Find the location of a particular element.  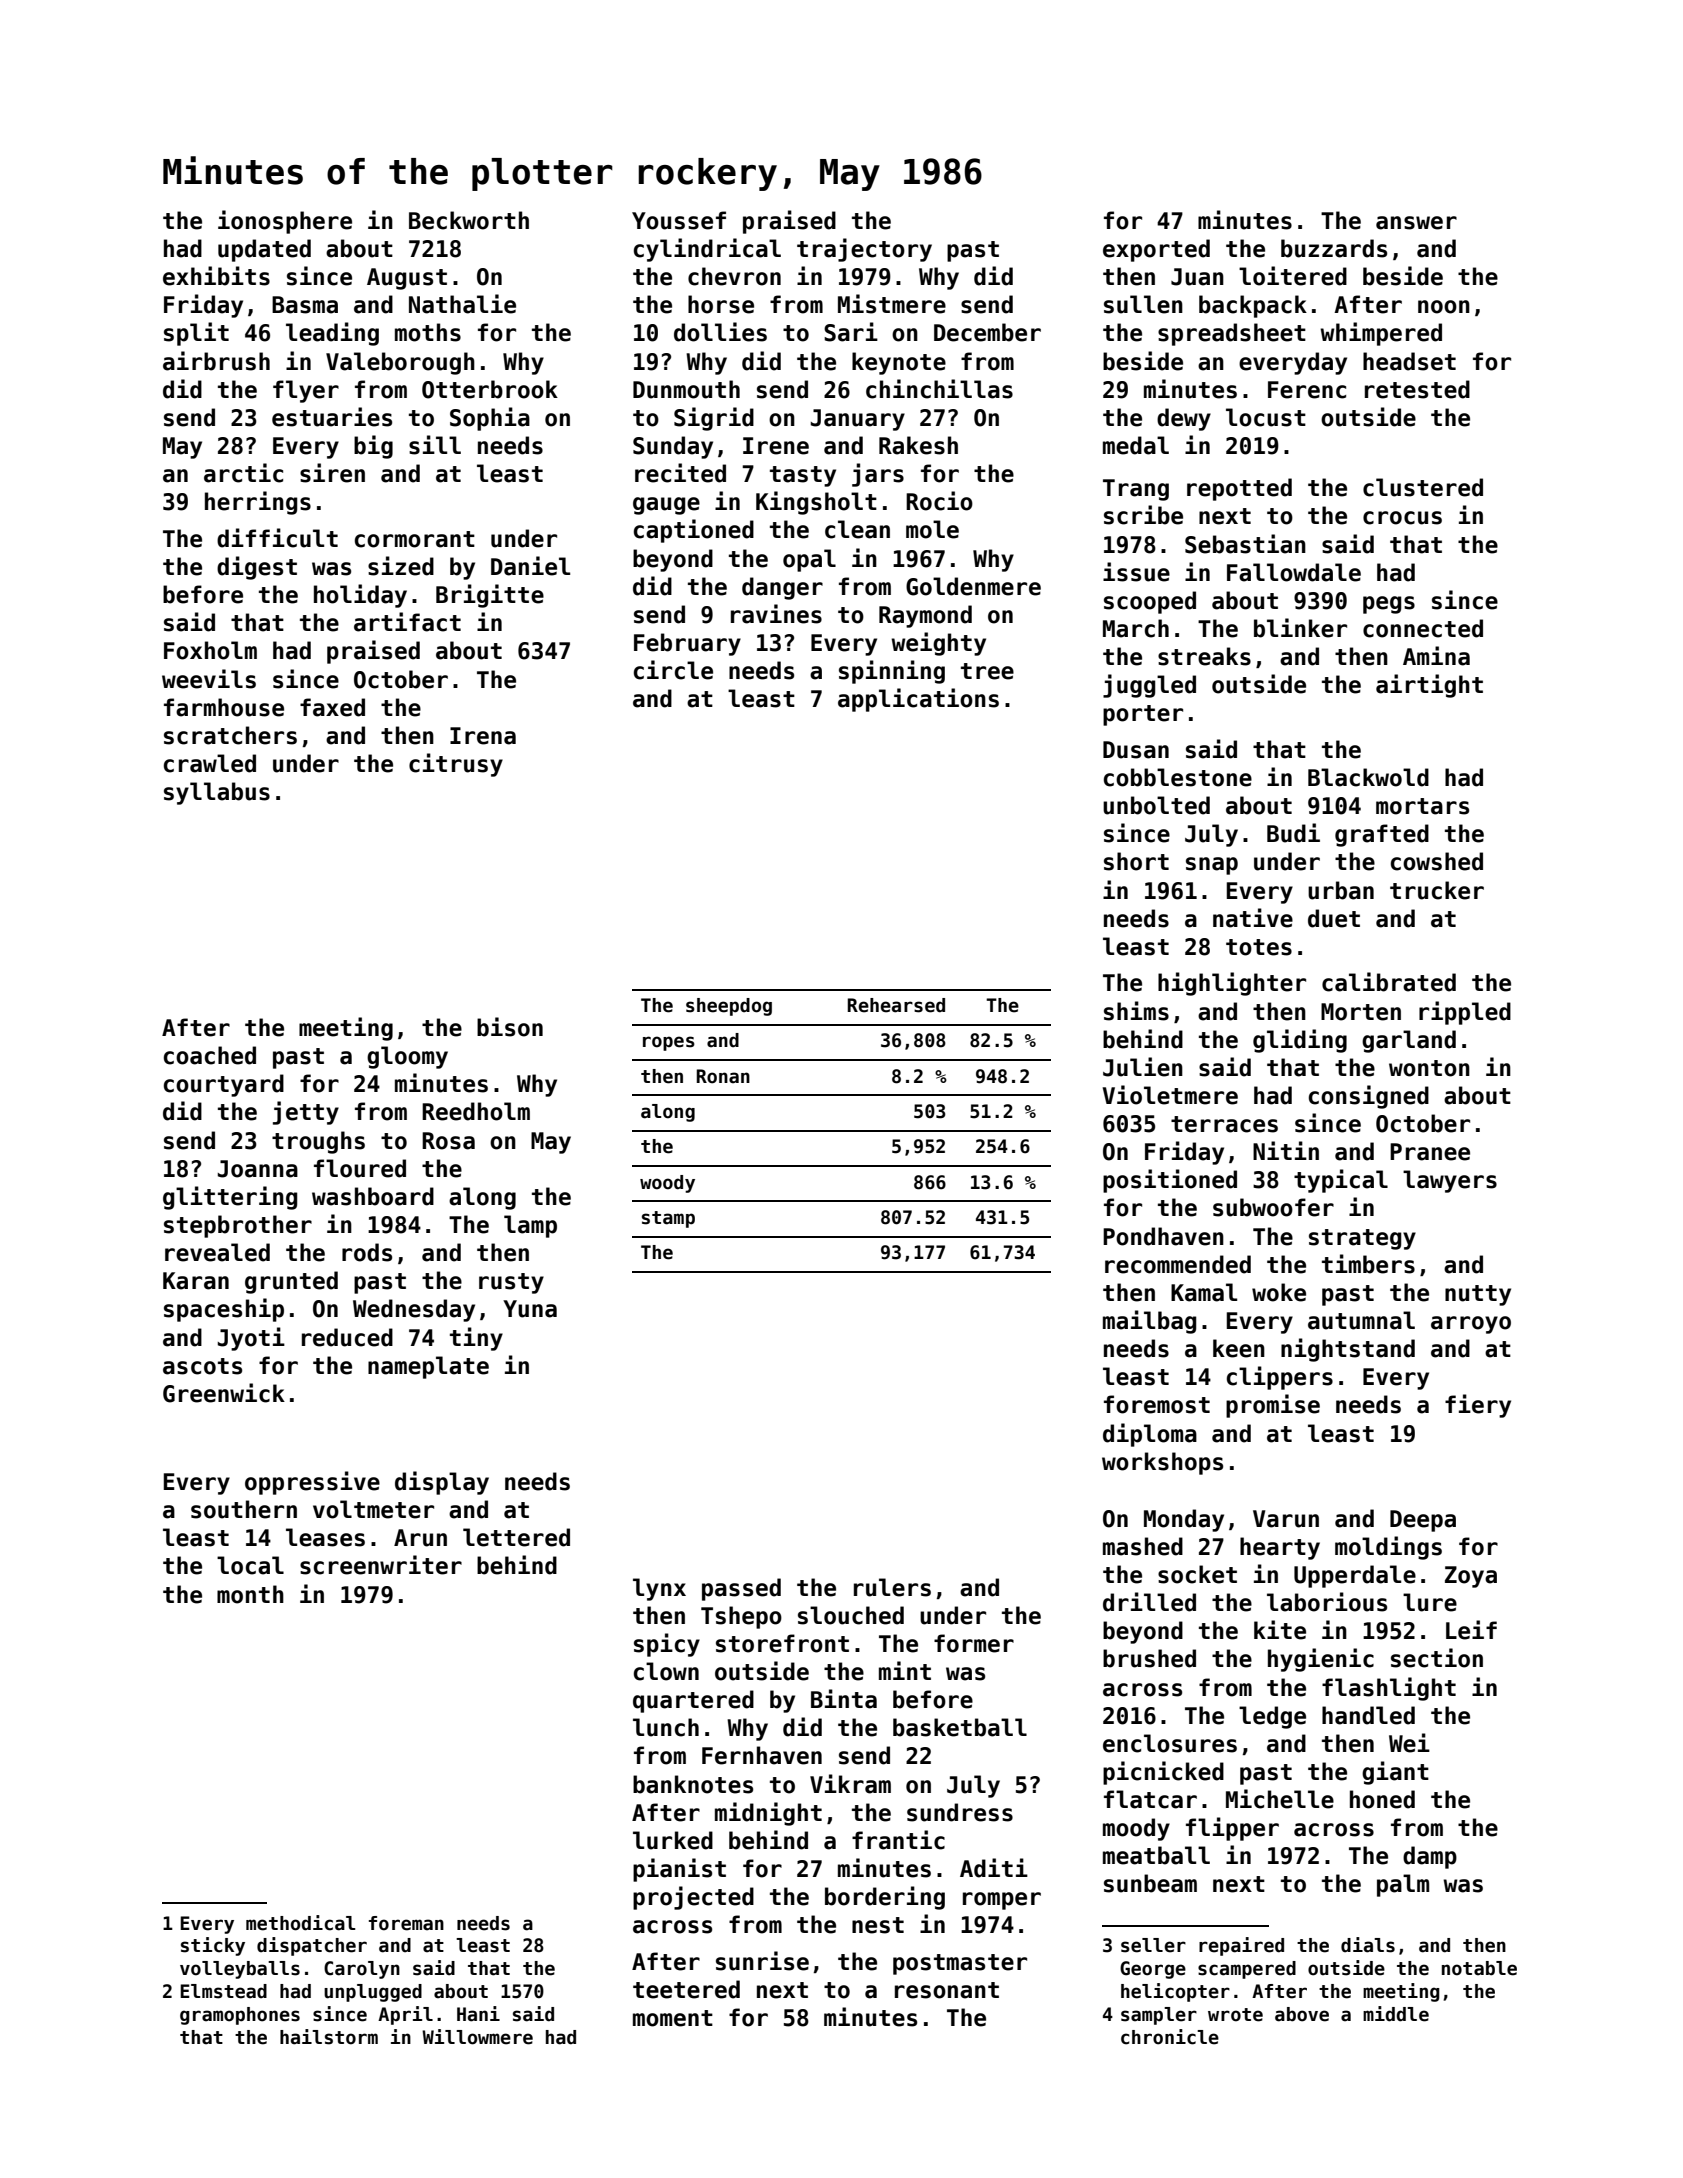

Youssef is located at coordinates (679, 220).
